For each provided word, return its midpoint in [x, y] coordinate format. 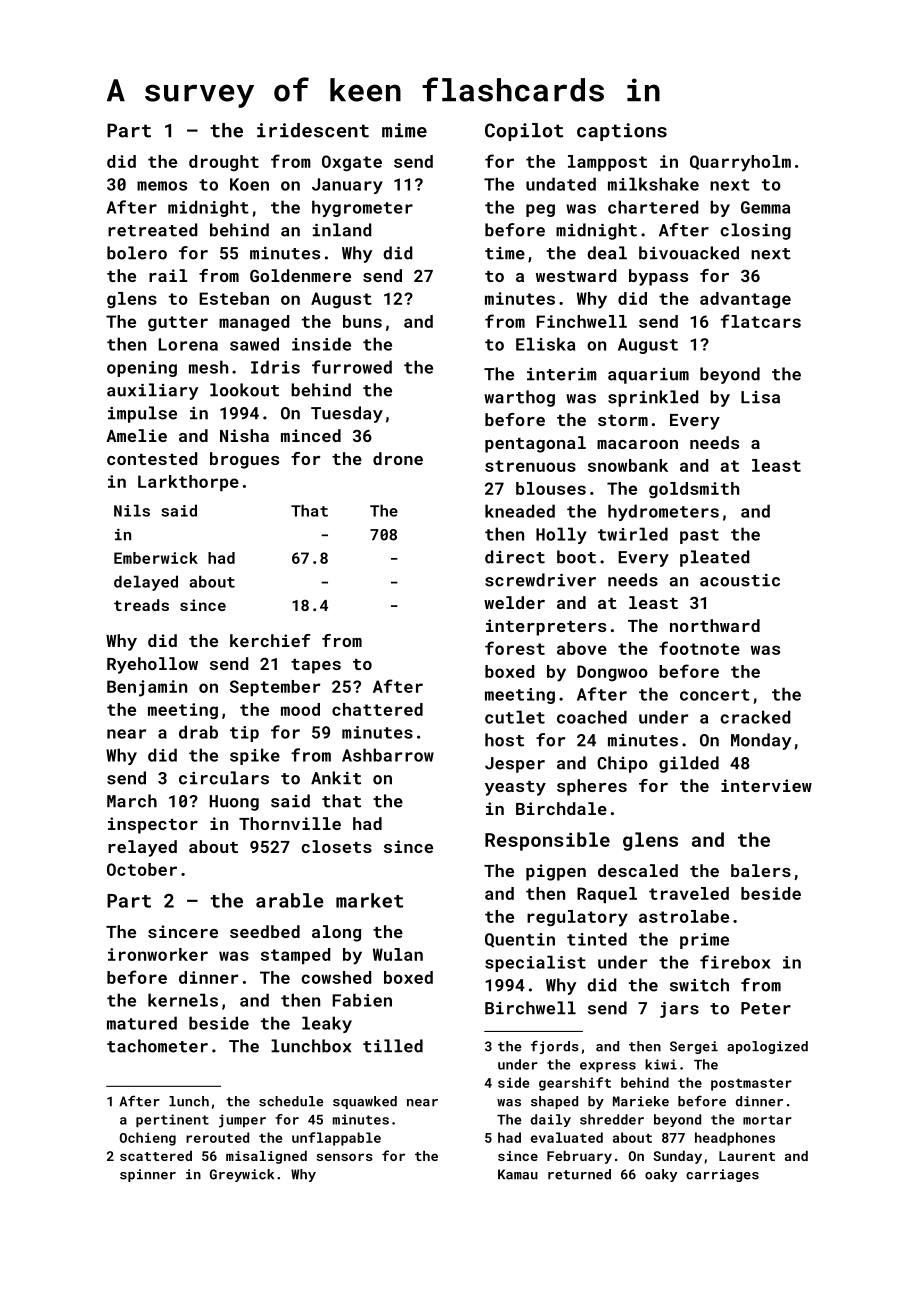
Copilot [524, 132]
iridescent [313, 130]
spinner [148, 1175]
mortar [767, 1120]
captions [622, 132]
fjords [555, 1047]
